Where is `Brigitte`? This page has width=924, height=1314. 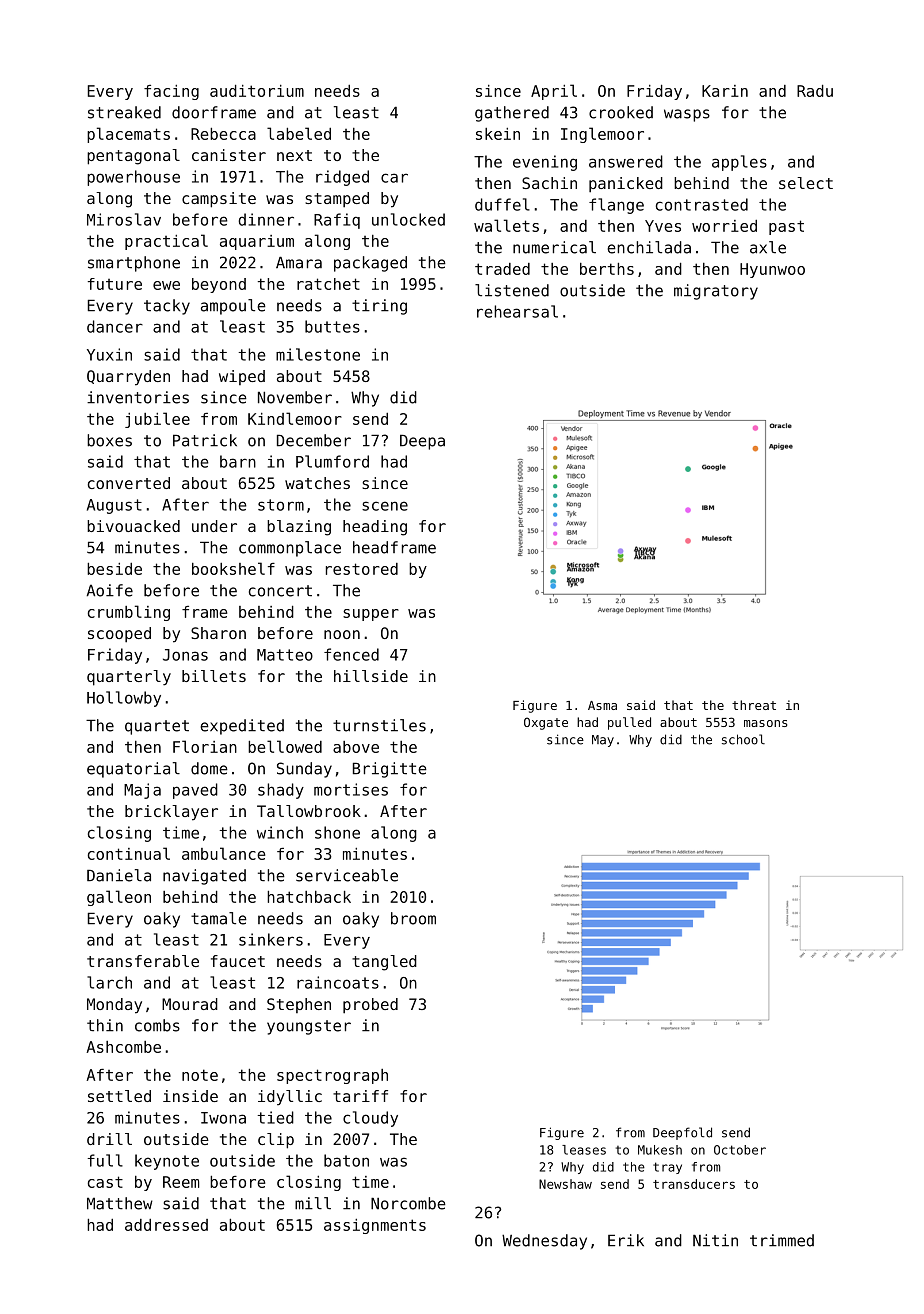 Brigitte is located at coordinates (390, 770).
